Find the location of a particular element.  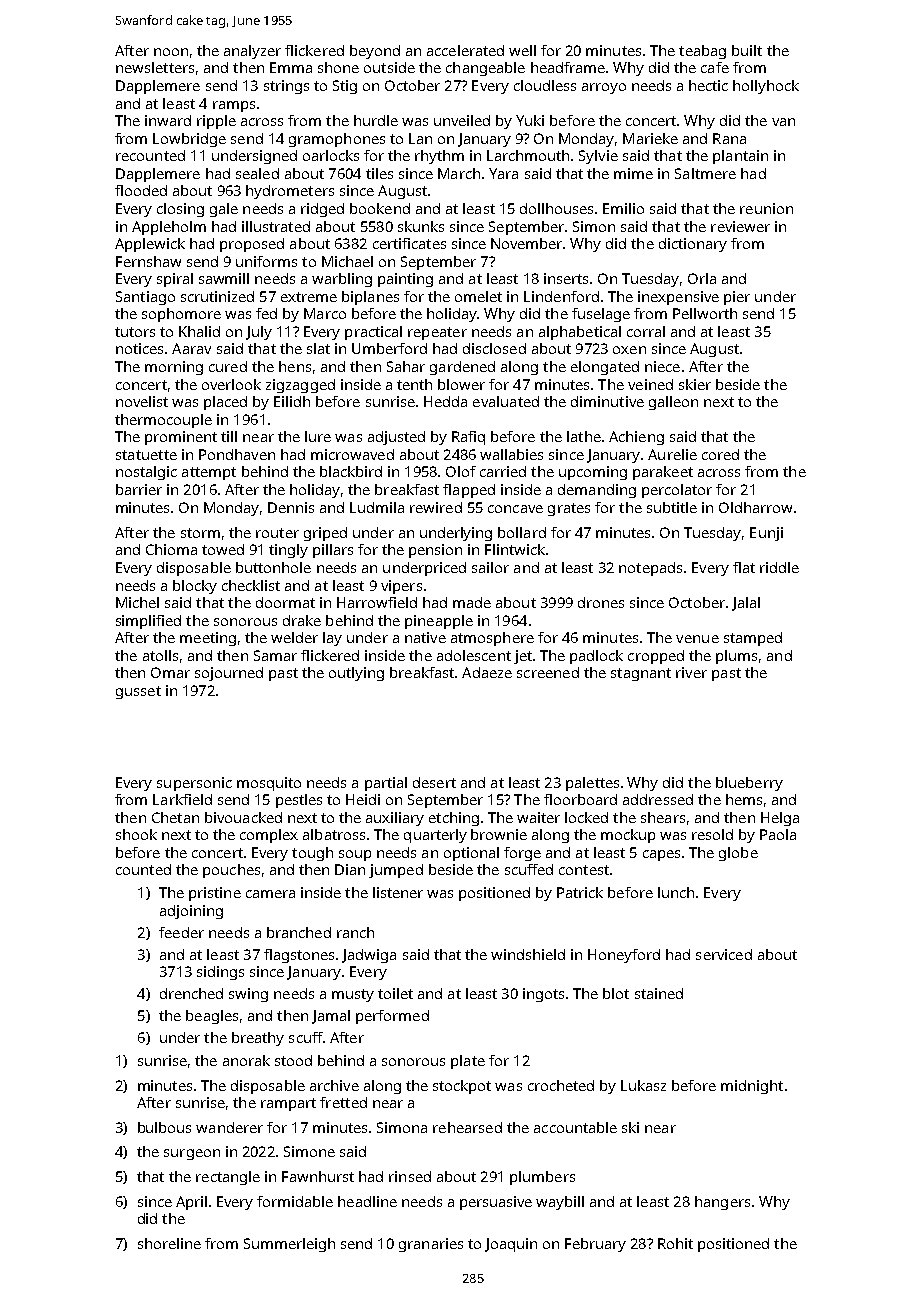

Rohit is located at coordinates (675, 1243).
